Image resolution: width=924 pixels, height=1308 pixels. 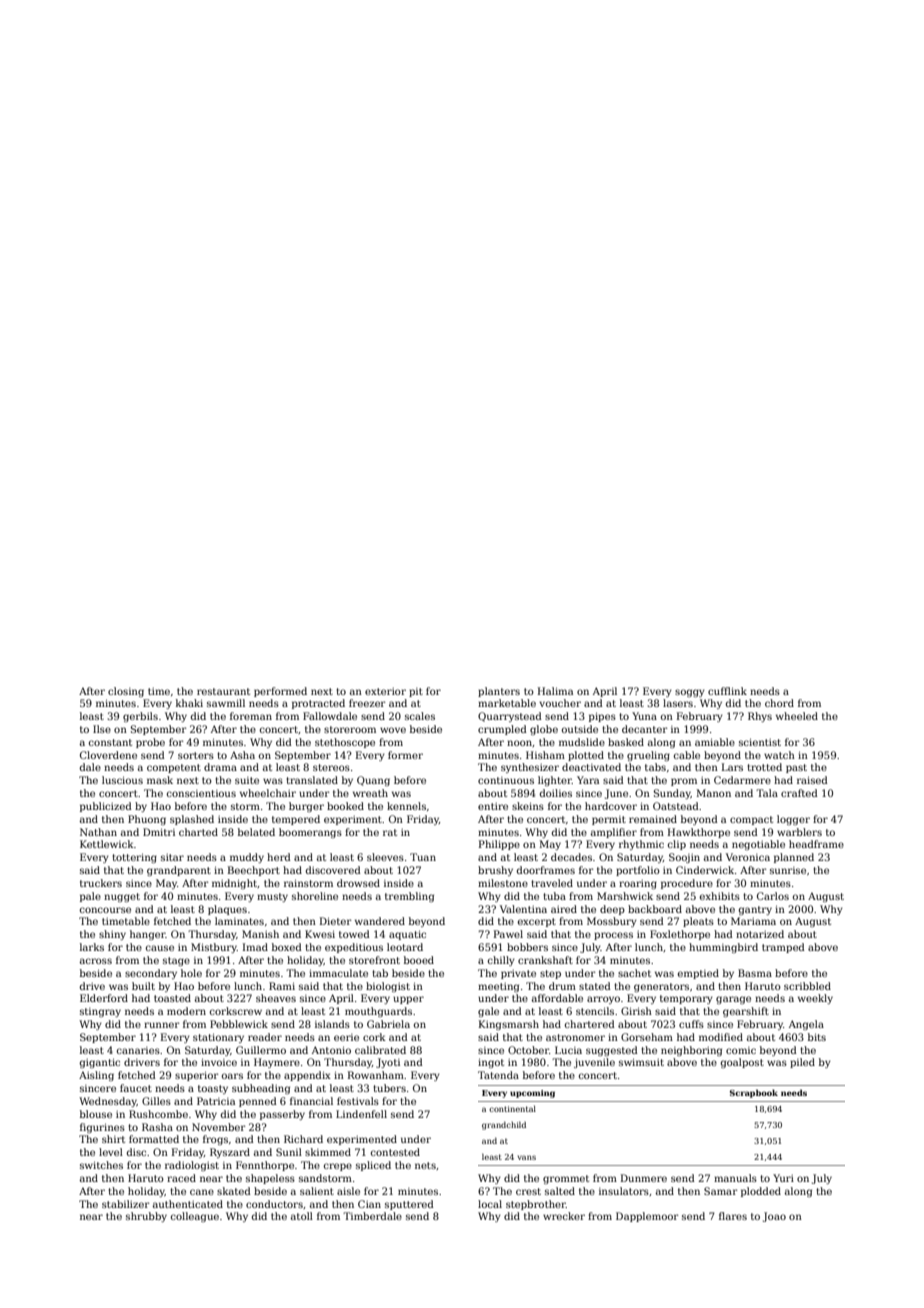 What do you see at coordinates (806, 1025) in the image?
I see `Angela` at bounding box center [806, 1025].
